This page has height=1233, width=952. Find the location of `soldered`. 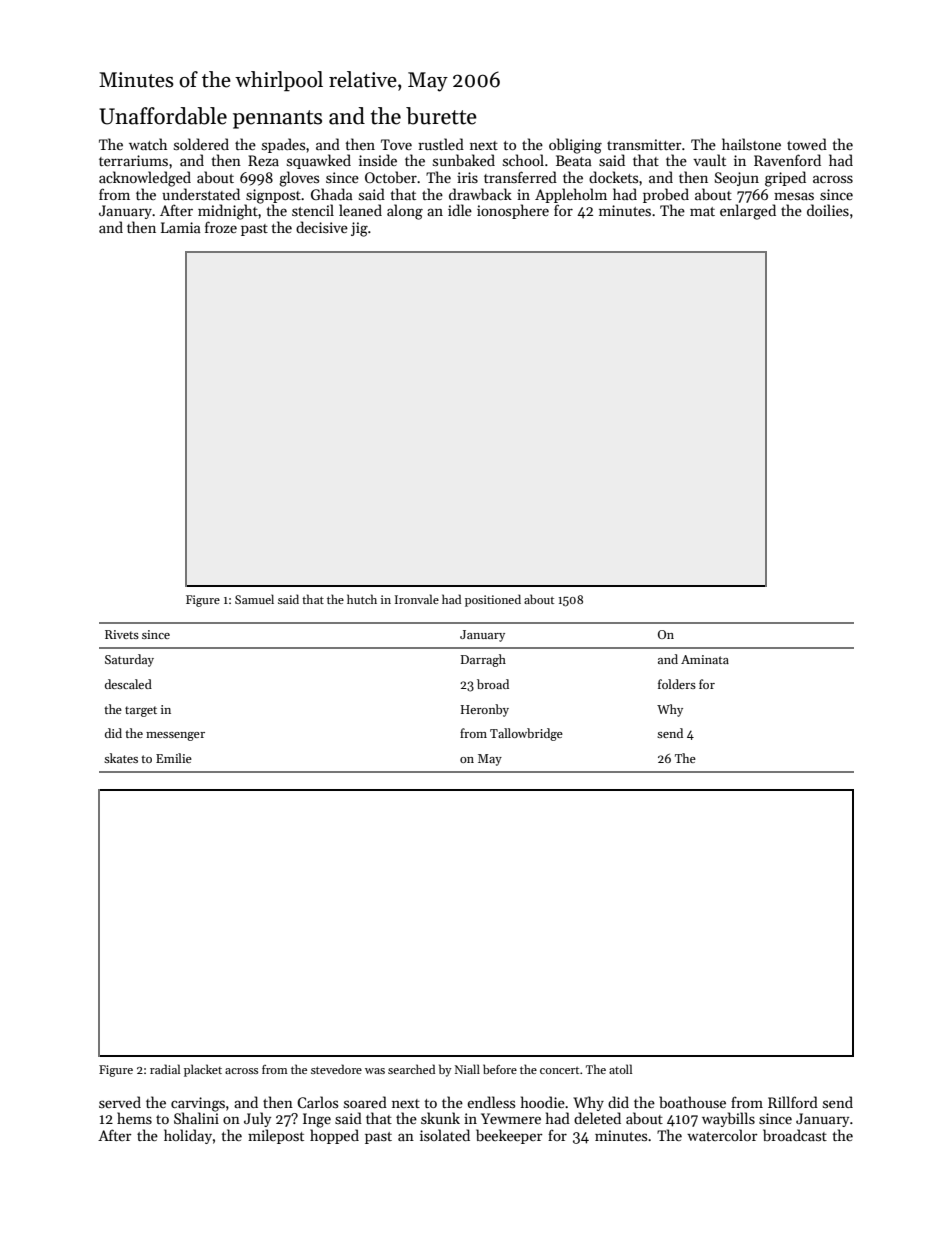

soldered is located at coordinates (201, 144).
